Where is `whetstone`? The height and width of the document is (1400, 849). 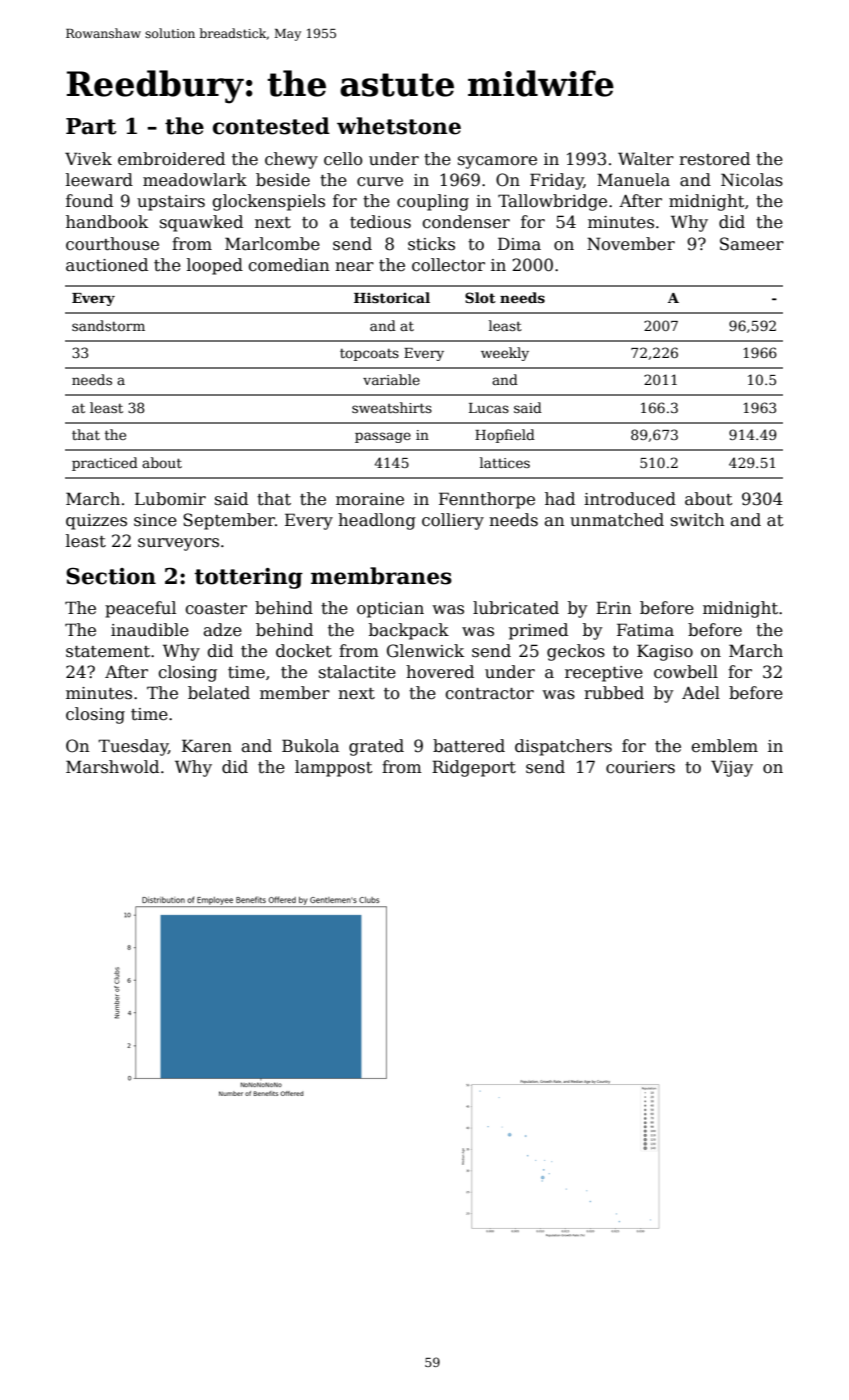 whetstone is located at coordinates (399, 126).
